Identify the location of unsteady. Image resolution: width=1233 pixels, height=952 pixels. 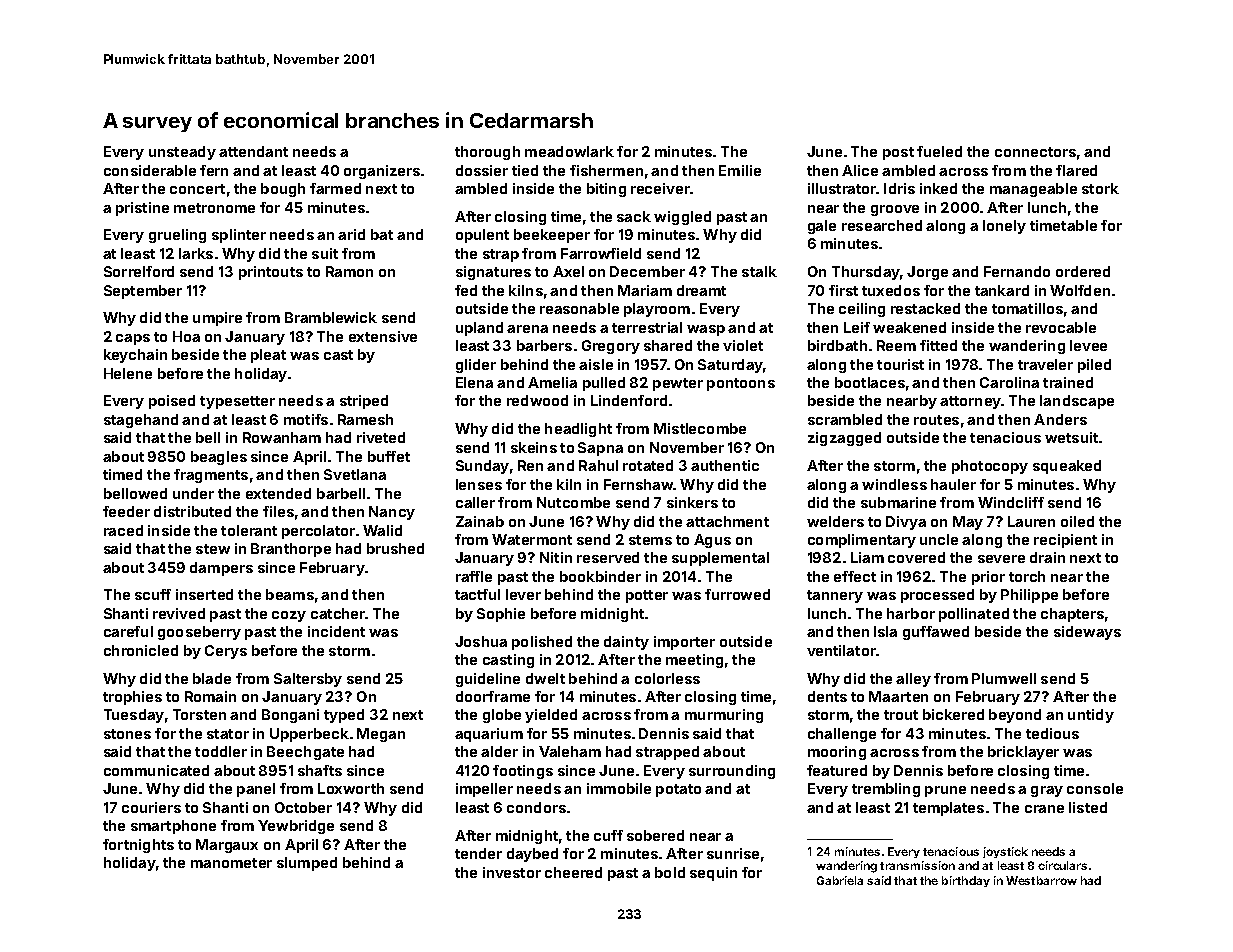
(182, 153).
